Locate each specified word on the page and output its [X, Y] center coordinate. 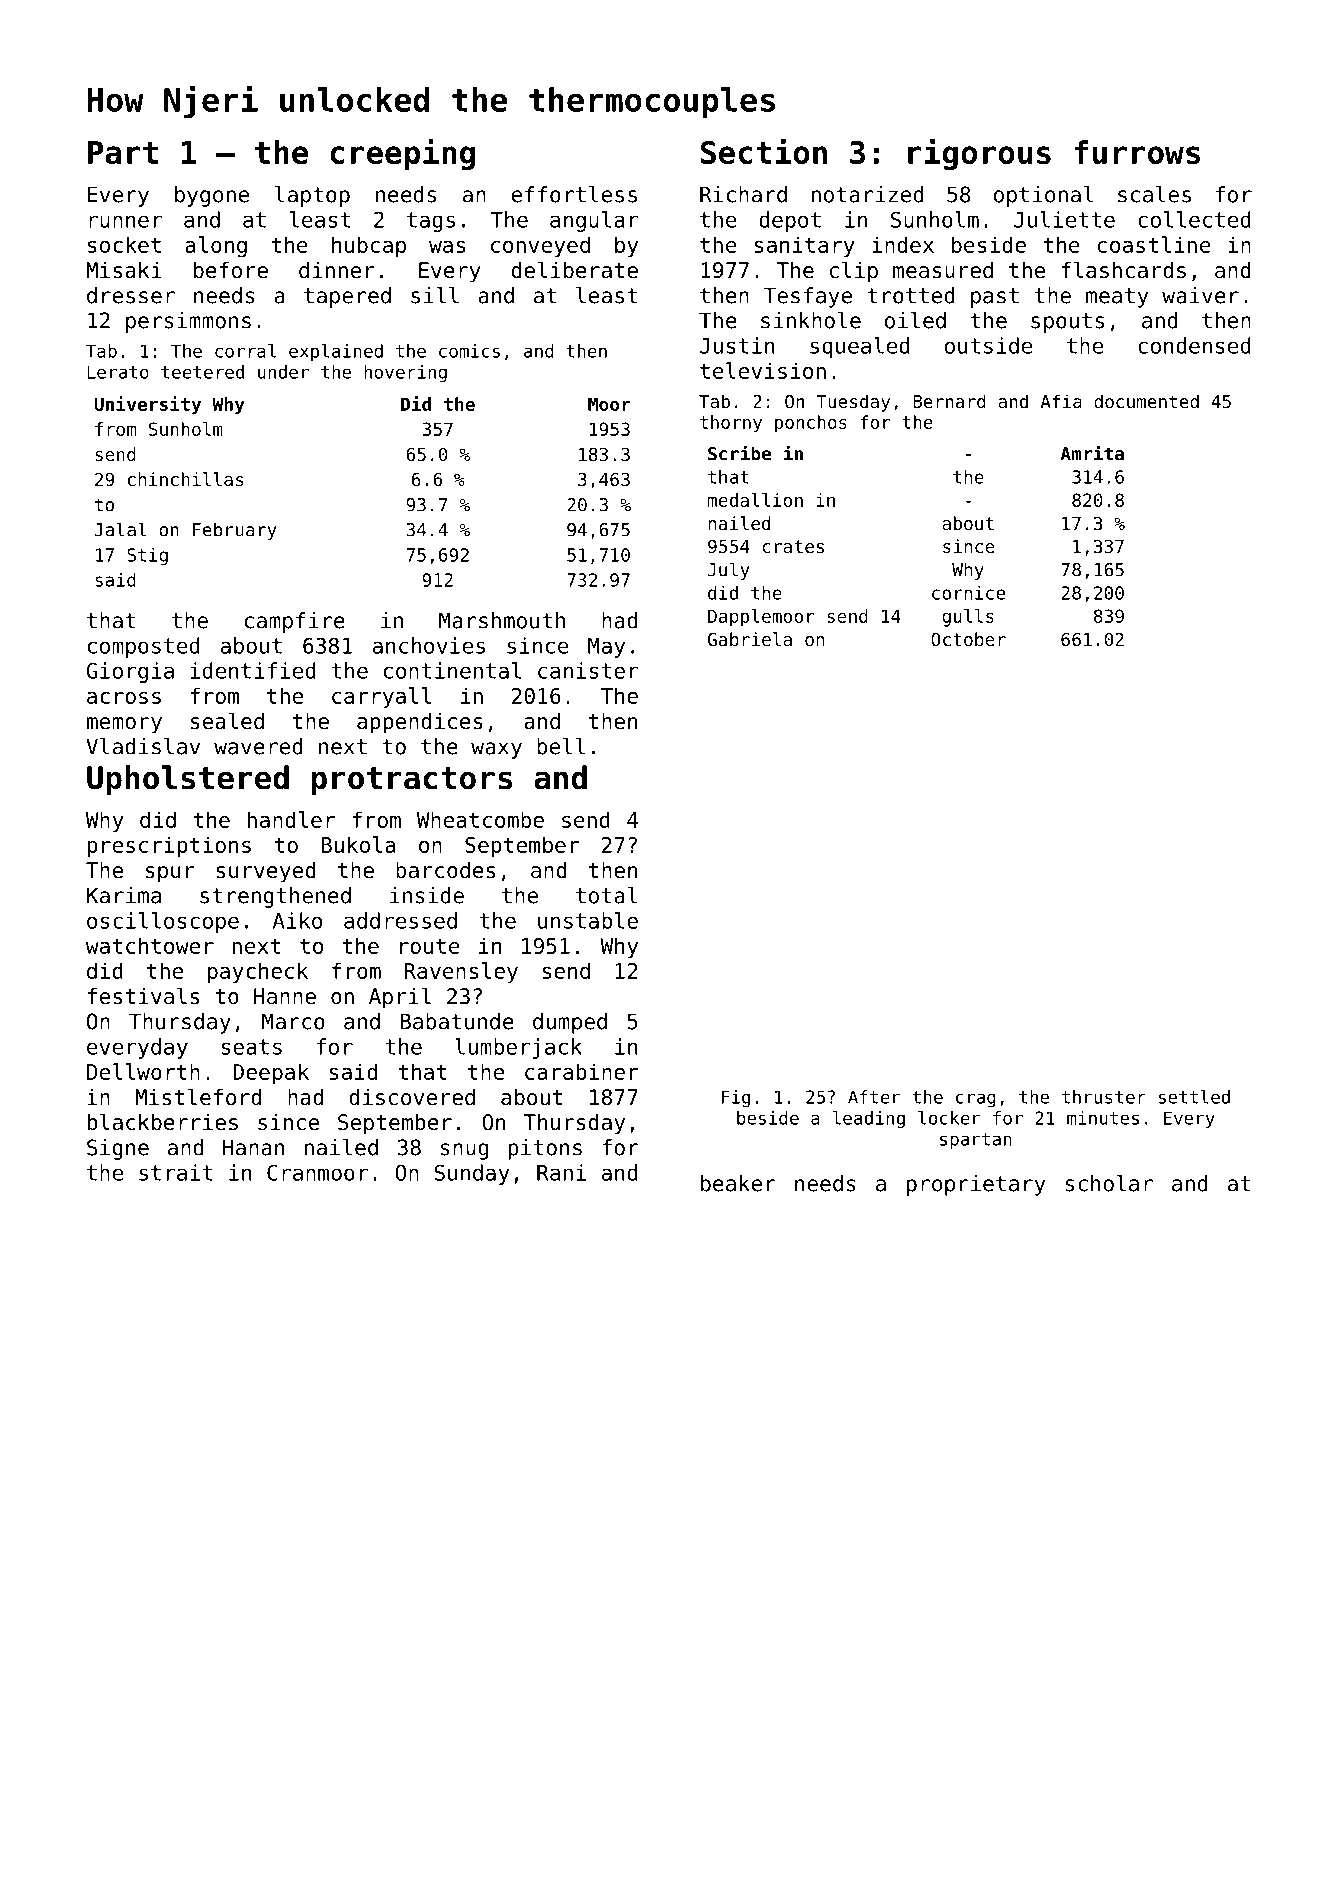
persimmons [188, 322]
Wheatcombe [480, 819]
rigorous [979, 154]
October [968, 639]
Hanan [253, 1147]
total [606, 895]
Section [764, 151]
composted [144, 647]
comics [469, 351]
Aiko [297, 920]
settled [1194, 1097]
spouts [1067, 323]
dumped [570, 1023]
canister [588, 670]
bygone [212, 196]
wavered [258, 746]
